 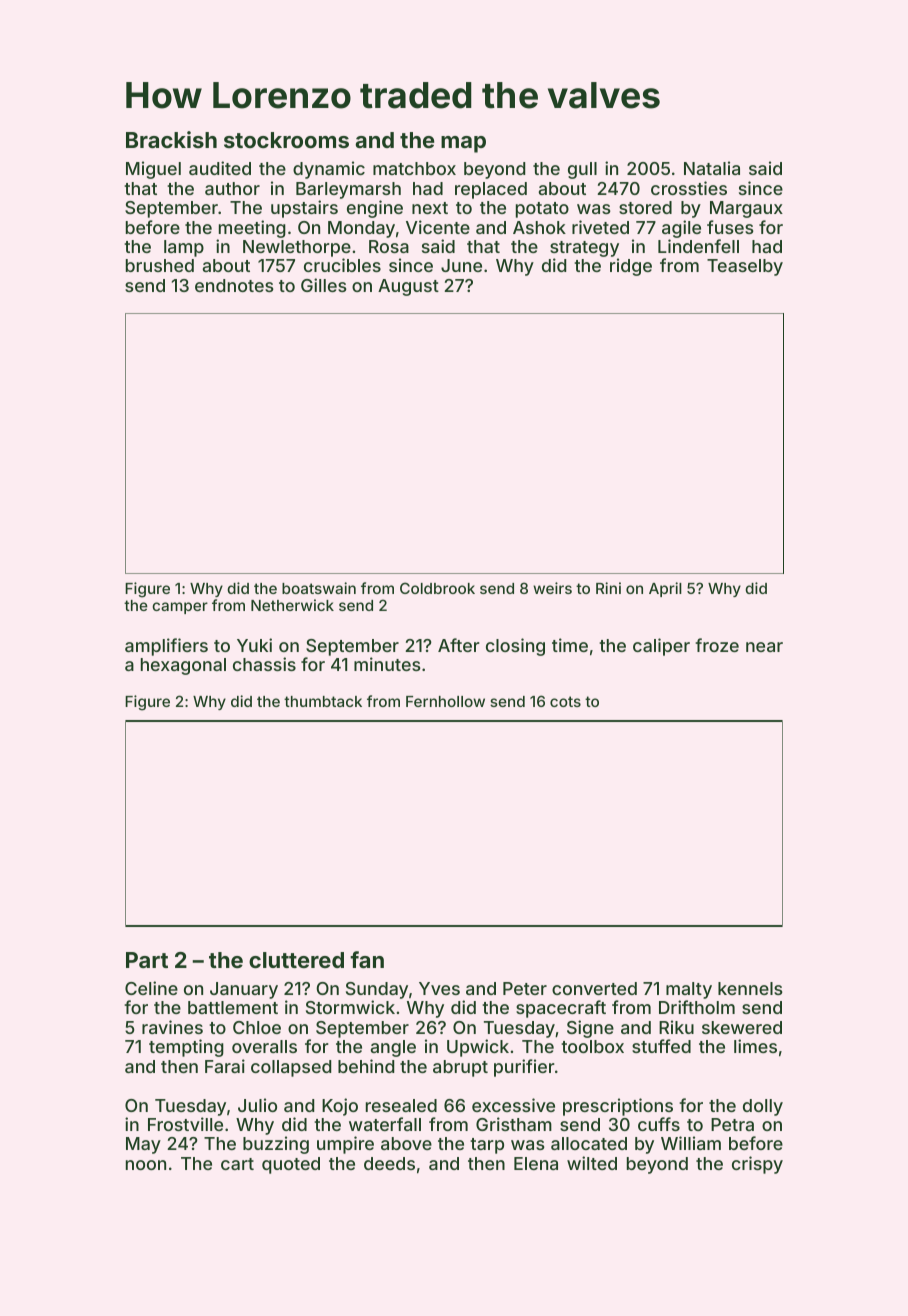 What do you see at coordinates (160, 265) in the document?
I see `brushed` at bounding box center [160, 265].
